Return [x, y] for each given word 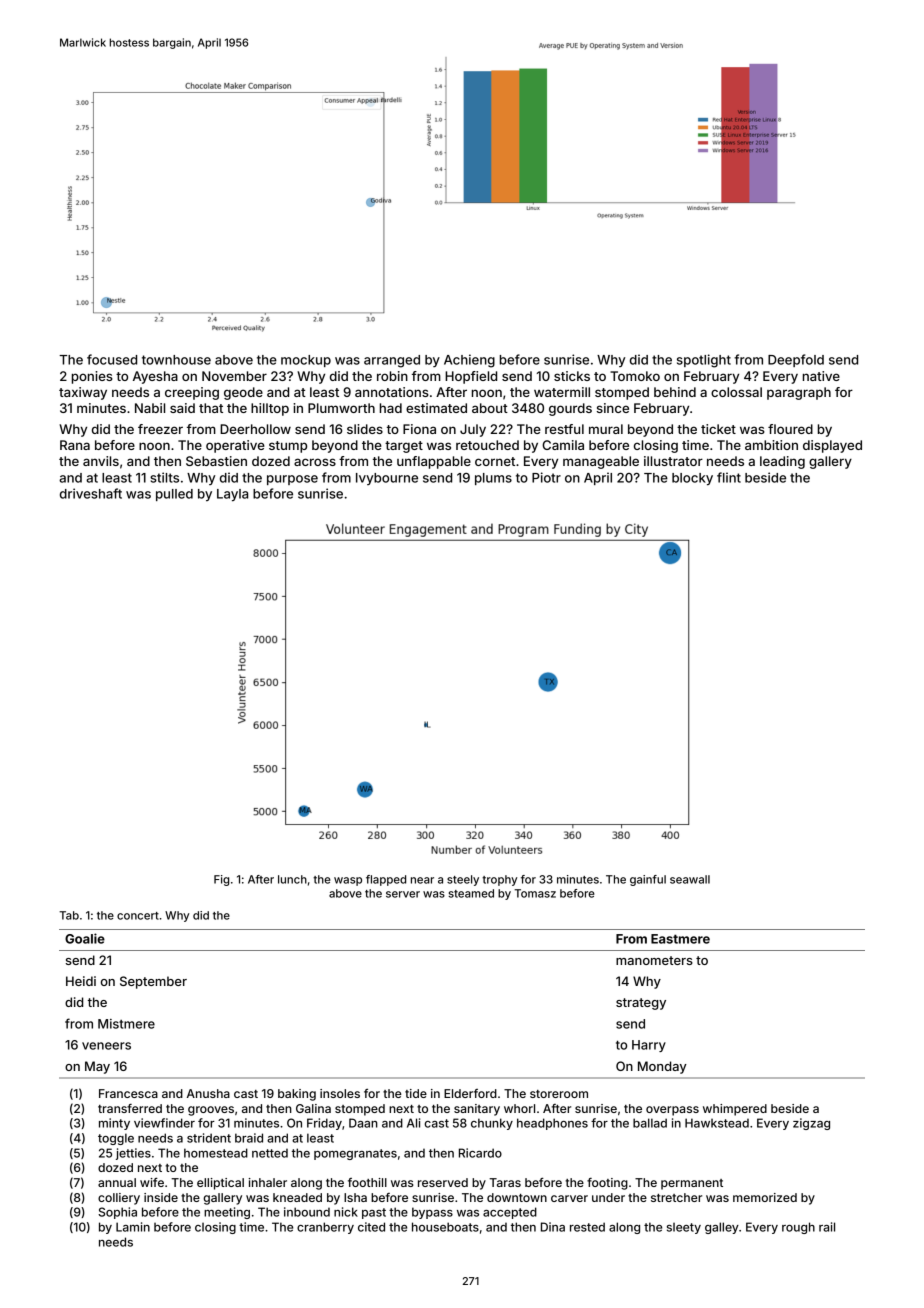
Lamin [133, 1227]
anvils [101, 461]
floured [790, 429]
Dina [553, 1227]
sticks [572, 376]
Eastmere [680, 939]
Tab [69, 915]
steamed [471, 893]
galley [722, 1228]
